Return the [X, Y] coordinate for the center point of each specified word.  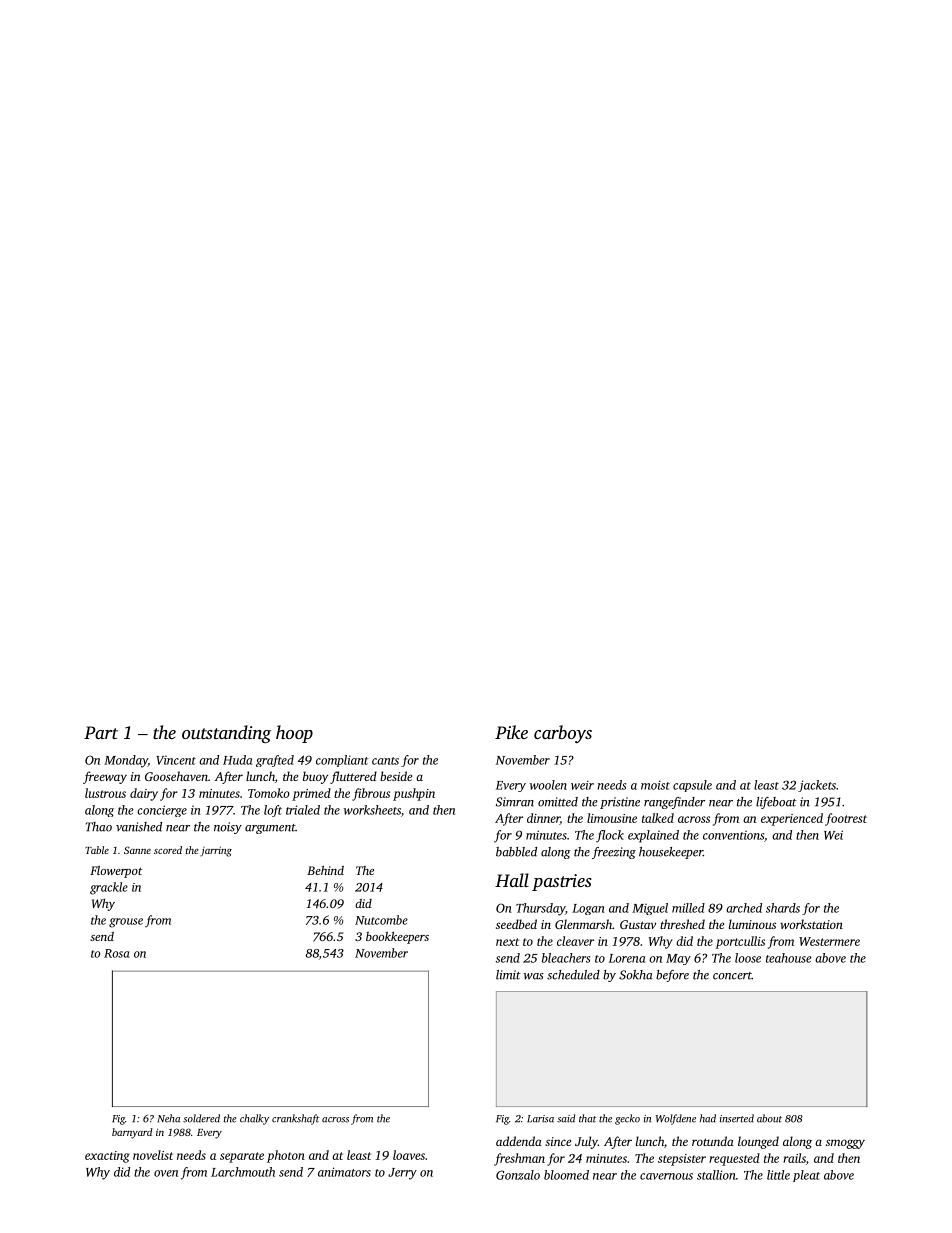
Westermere [829, 941]
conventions [733, 835]
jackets [817, 786]
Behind [325, 870]
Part [101, 732]
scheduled [573, 975]
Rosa [116, 953]
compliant [342, 761]
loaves [409, 1155]
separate [242, 1157]
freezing [614, 853]
